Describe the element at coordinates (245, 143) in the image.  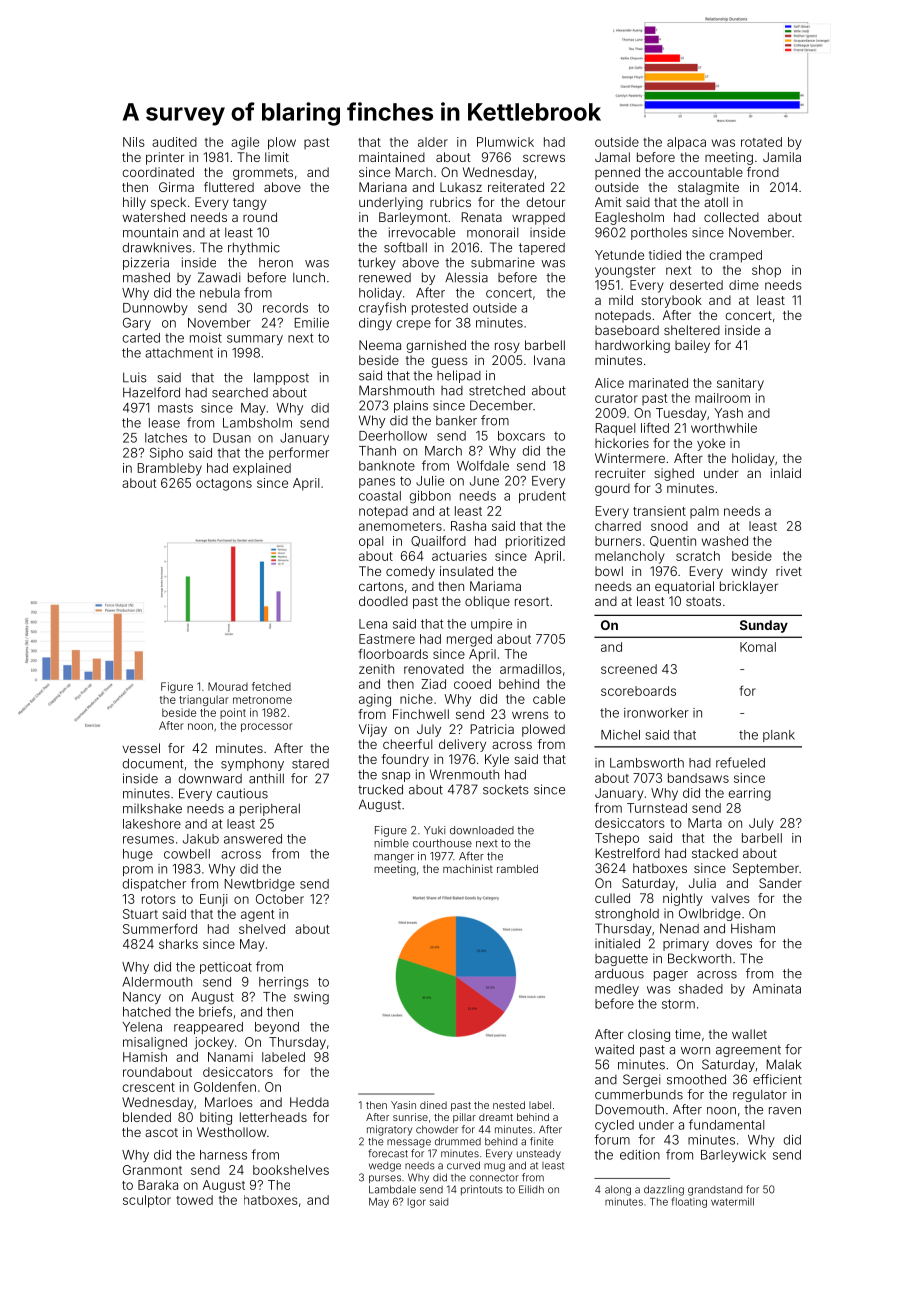
I see `agile` at that location.
